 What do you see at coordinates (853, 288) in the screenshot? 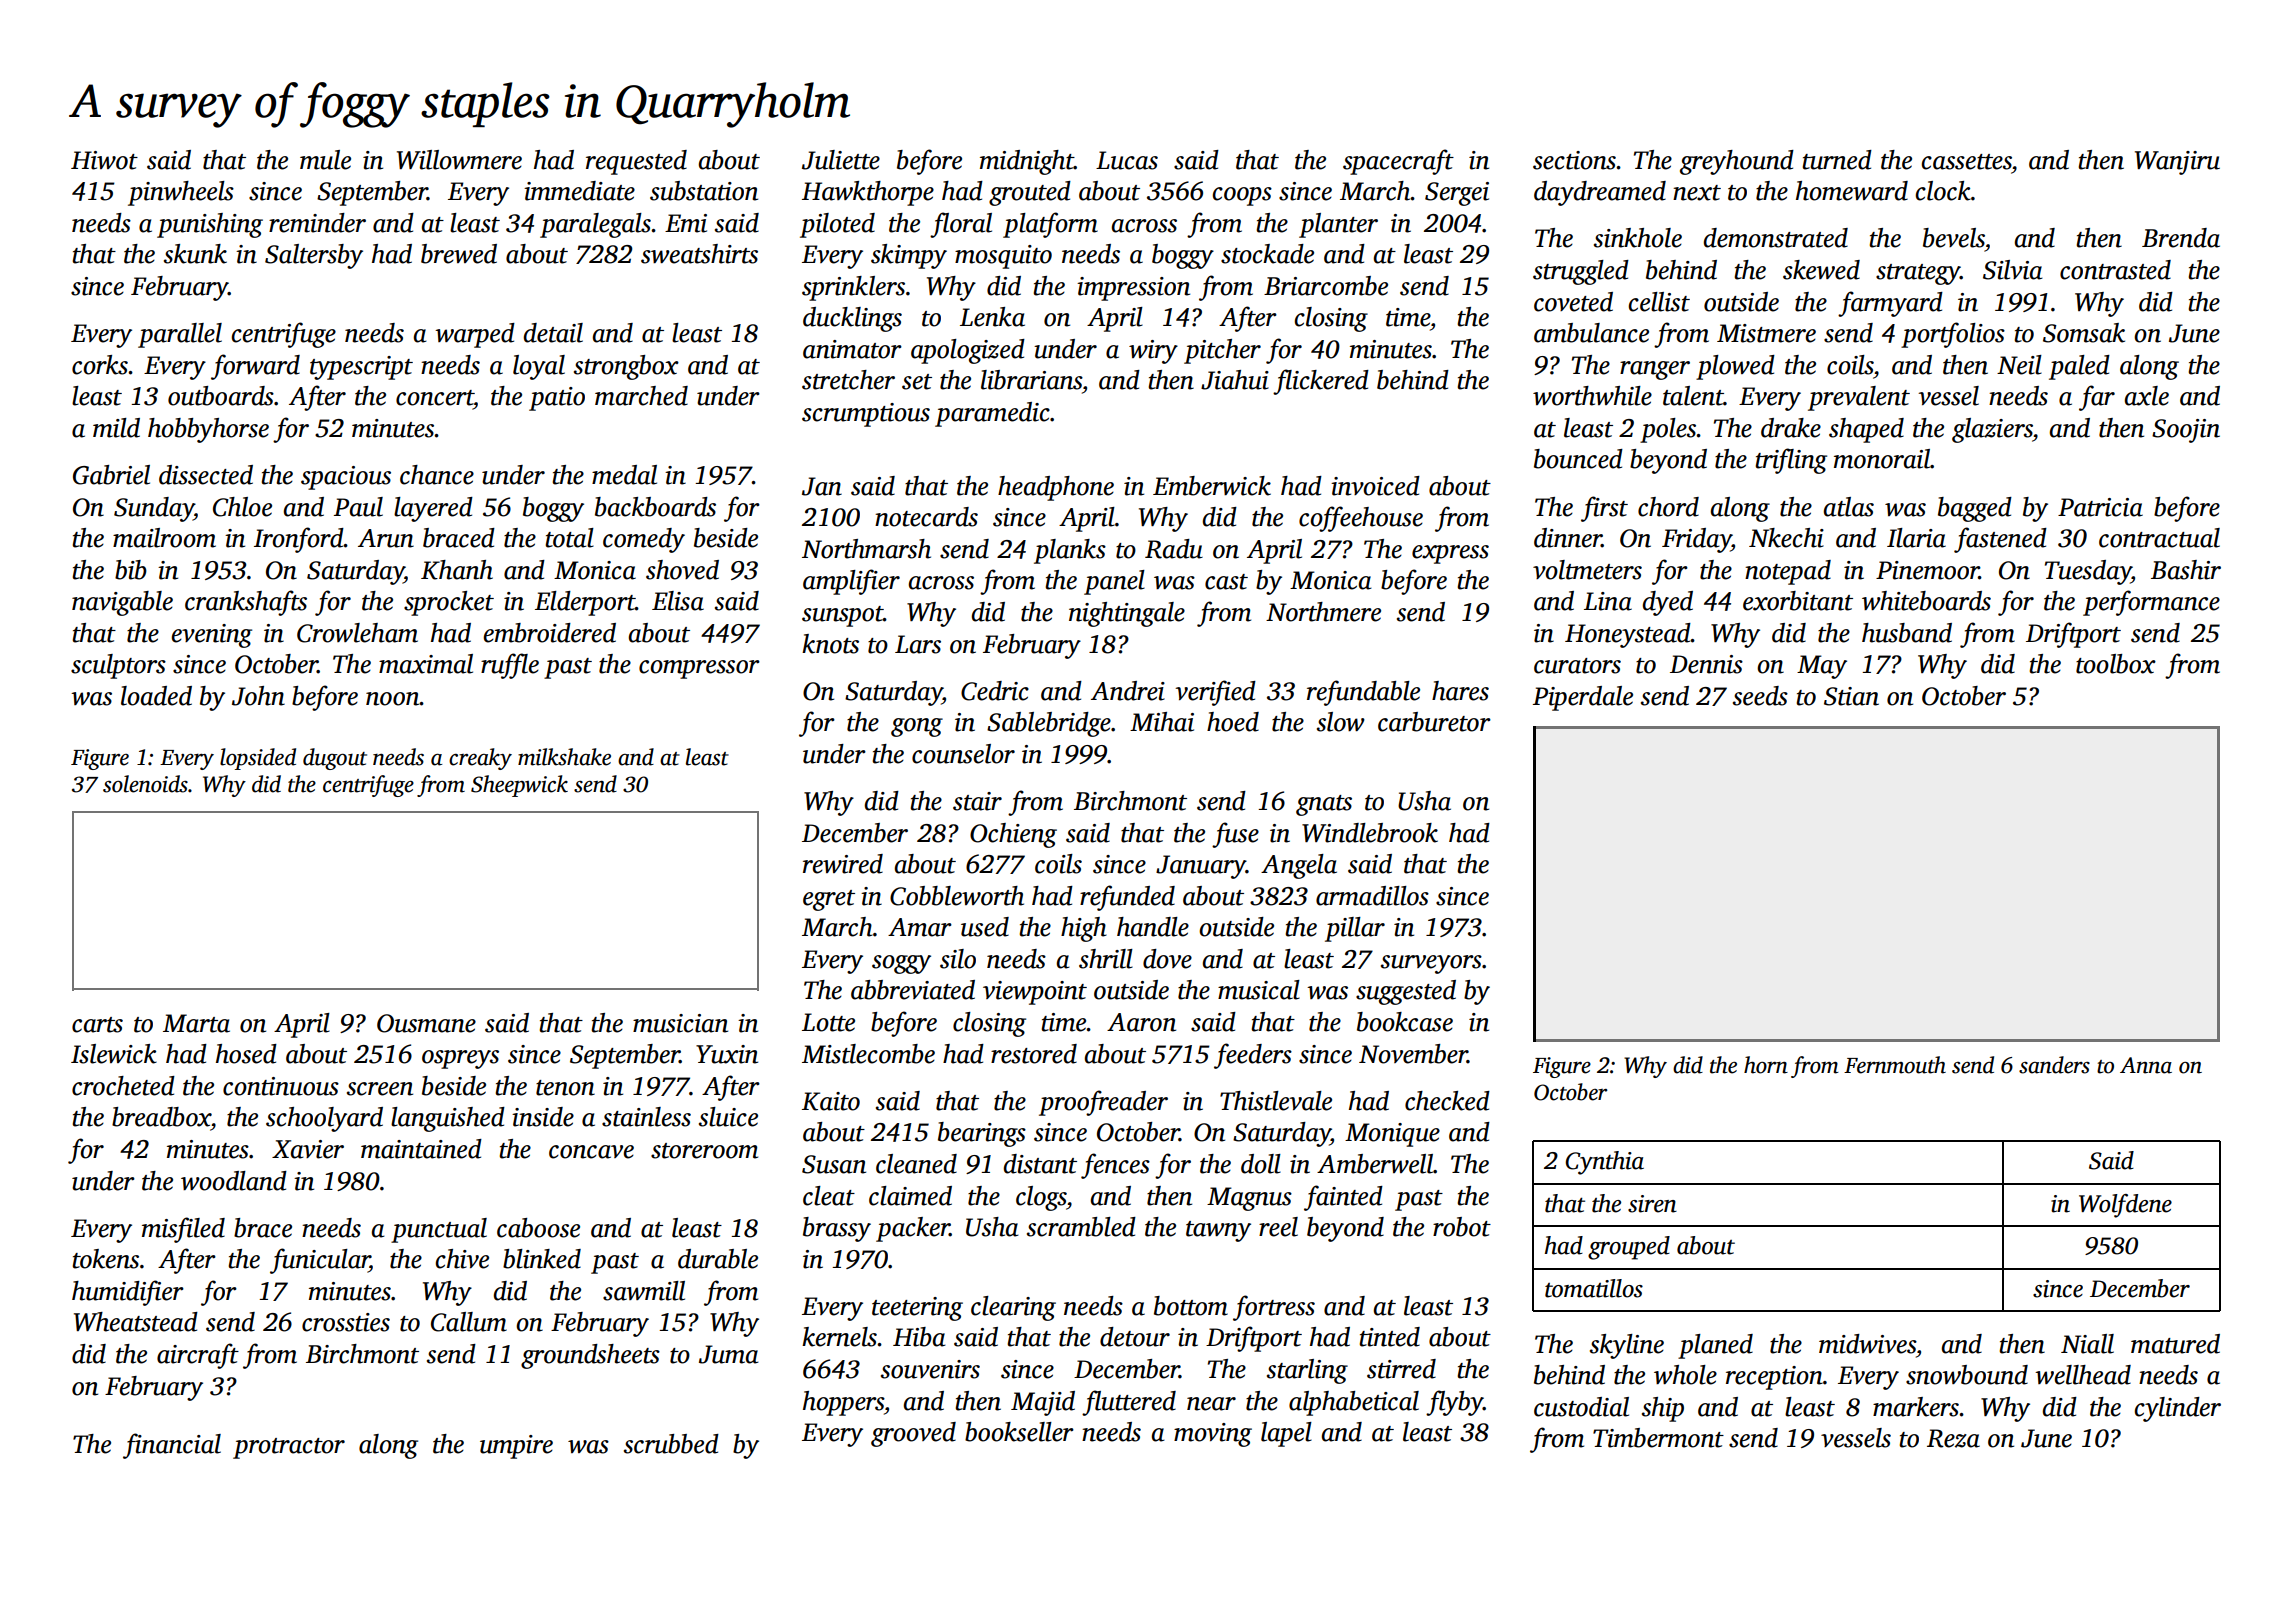
I see `sprinklers` at bounding box center [853, 288].
